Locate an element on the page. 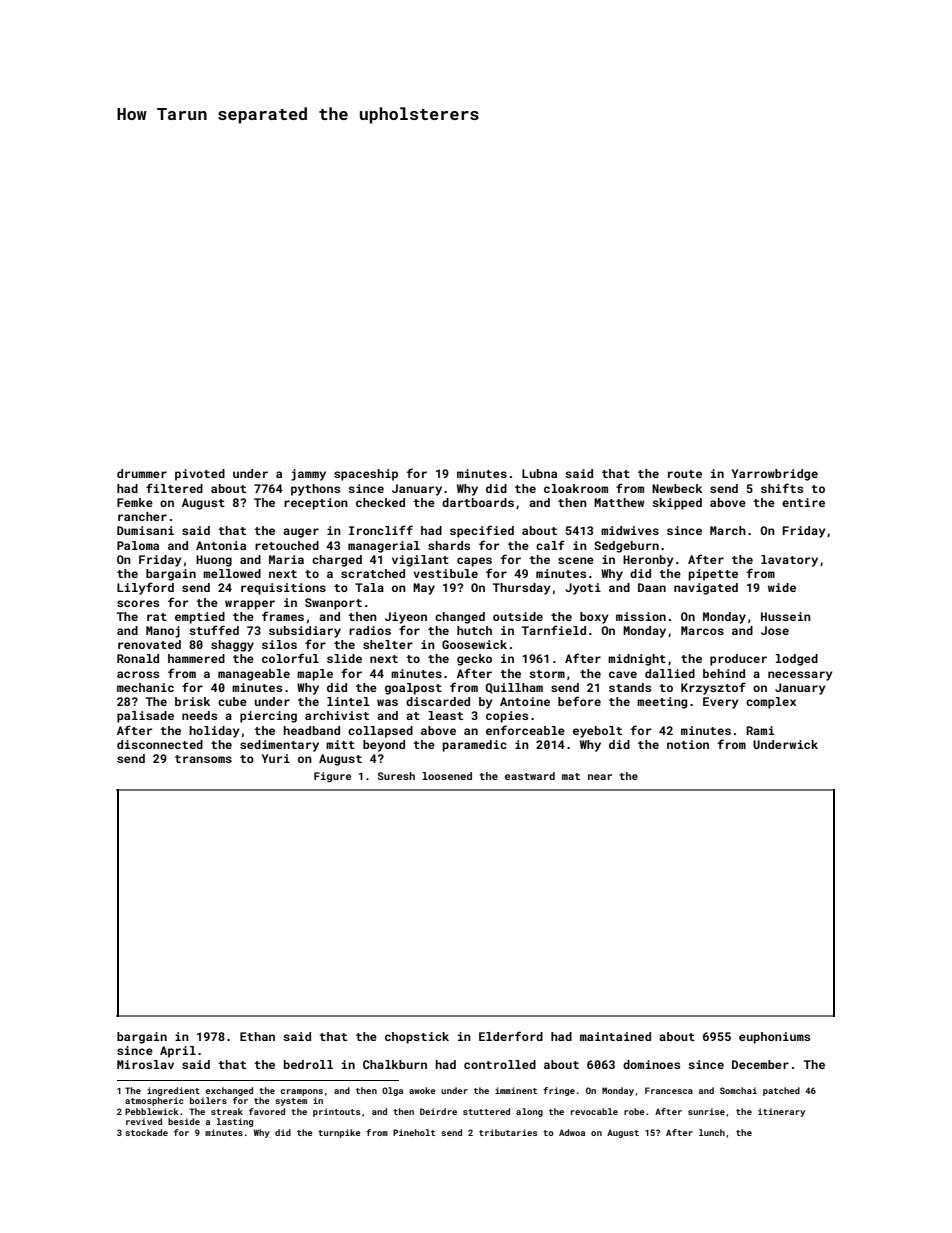 The width and height of the image is (952, 1233). Pineholt is located at coordinates (414, 1132).
